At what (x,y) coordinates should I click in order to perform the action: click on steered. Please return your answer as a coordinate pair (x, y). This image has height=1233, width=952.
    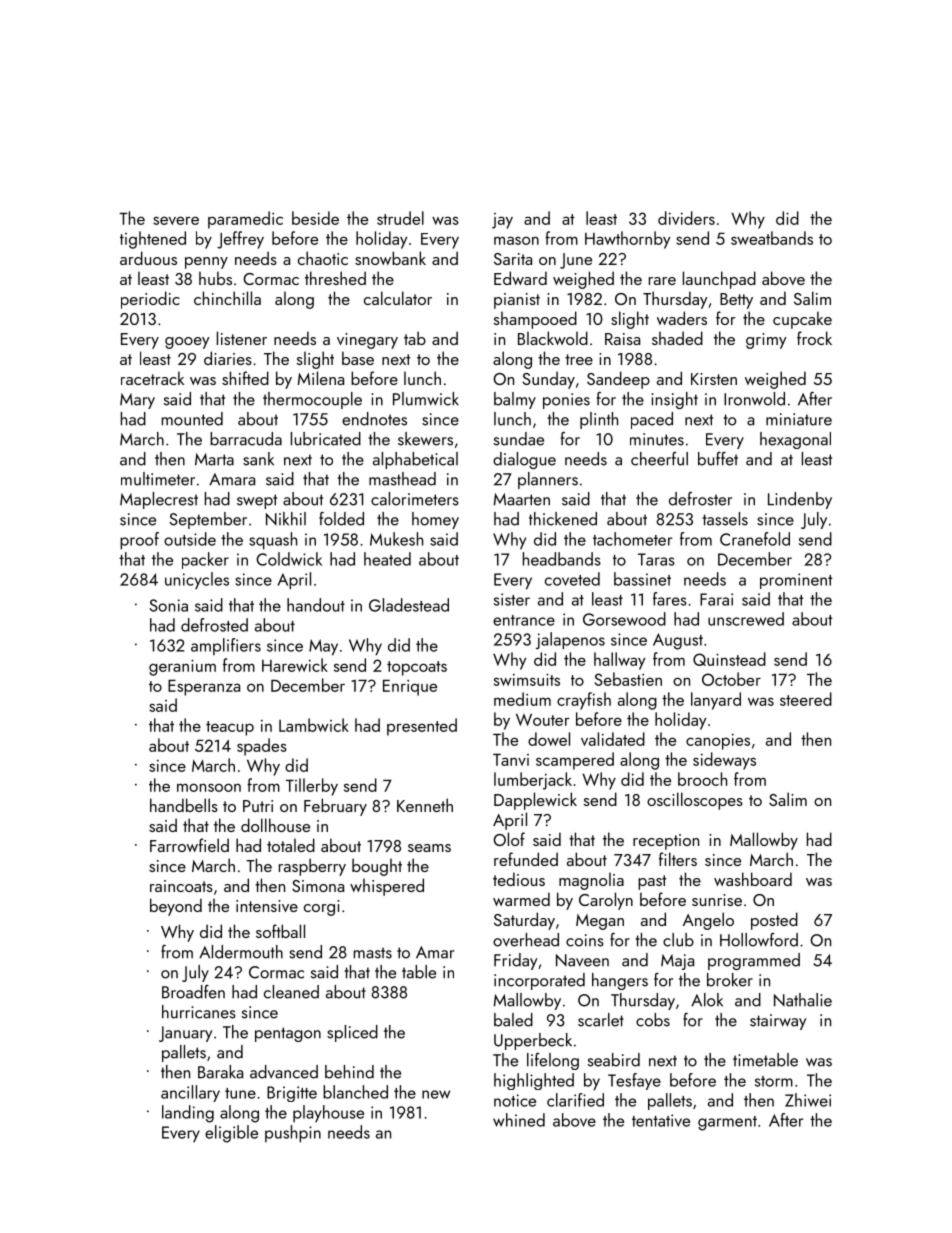
    Looking at the image, I should click on (806, 699).
